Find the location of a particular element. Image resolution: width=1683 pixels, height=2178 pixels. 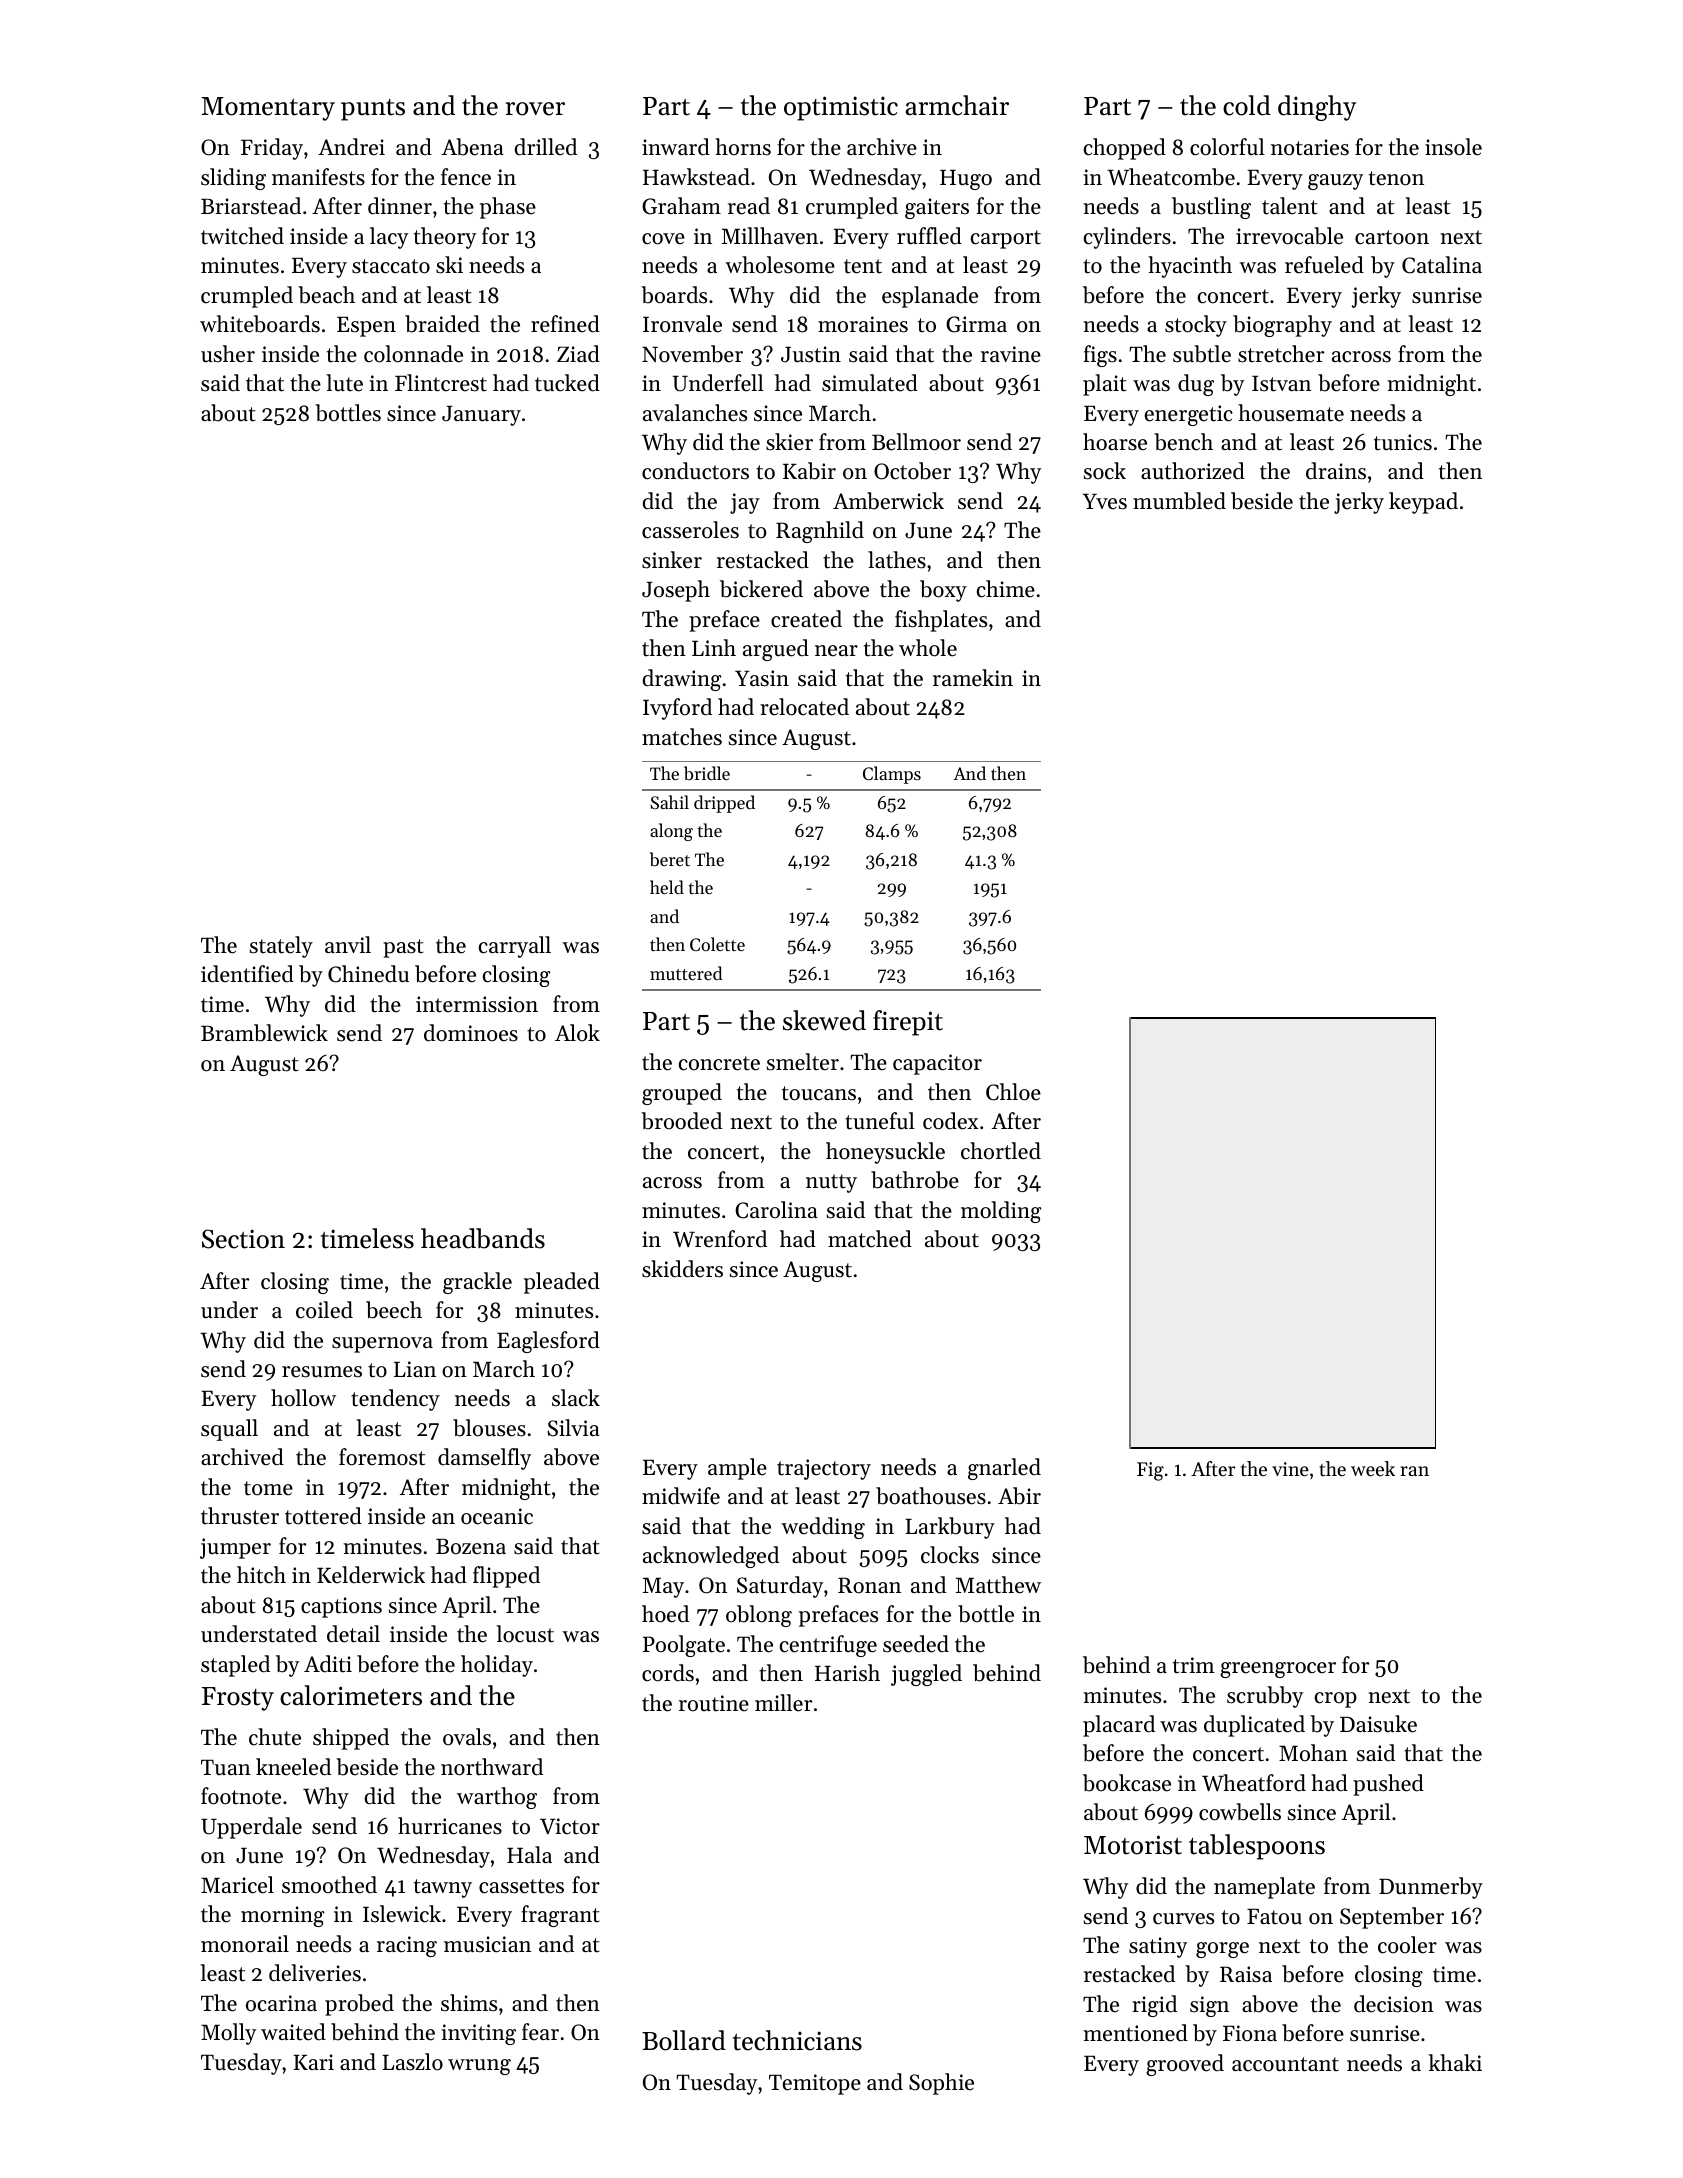

Joseph is located at coordinates (676, 591).
